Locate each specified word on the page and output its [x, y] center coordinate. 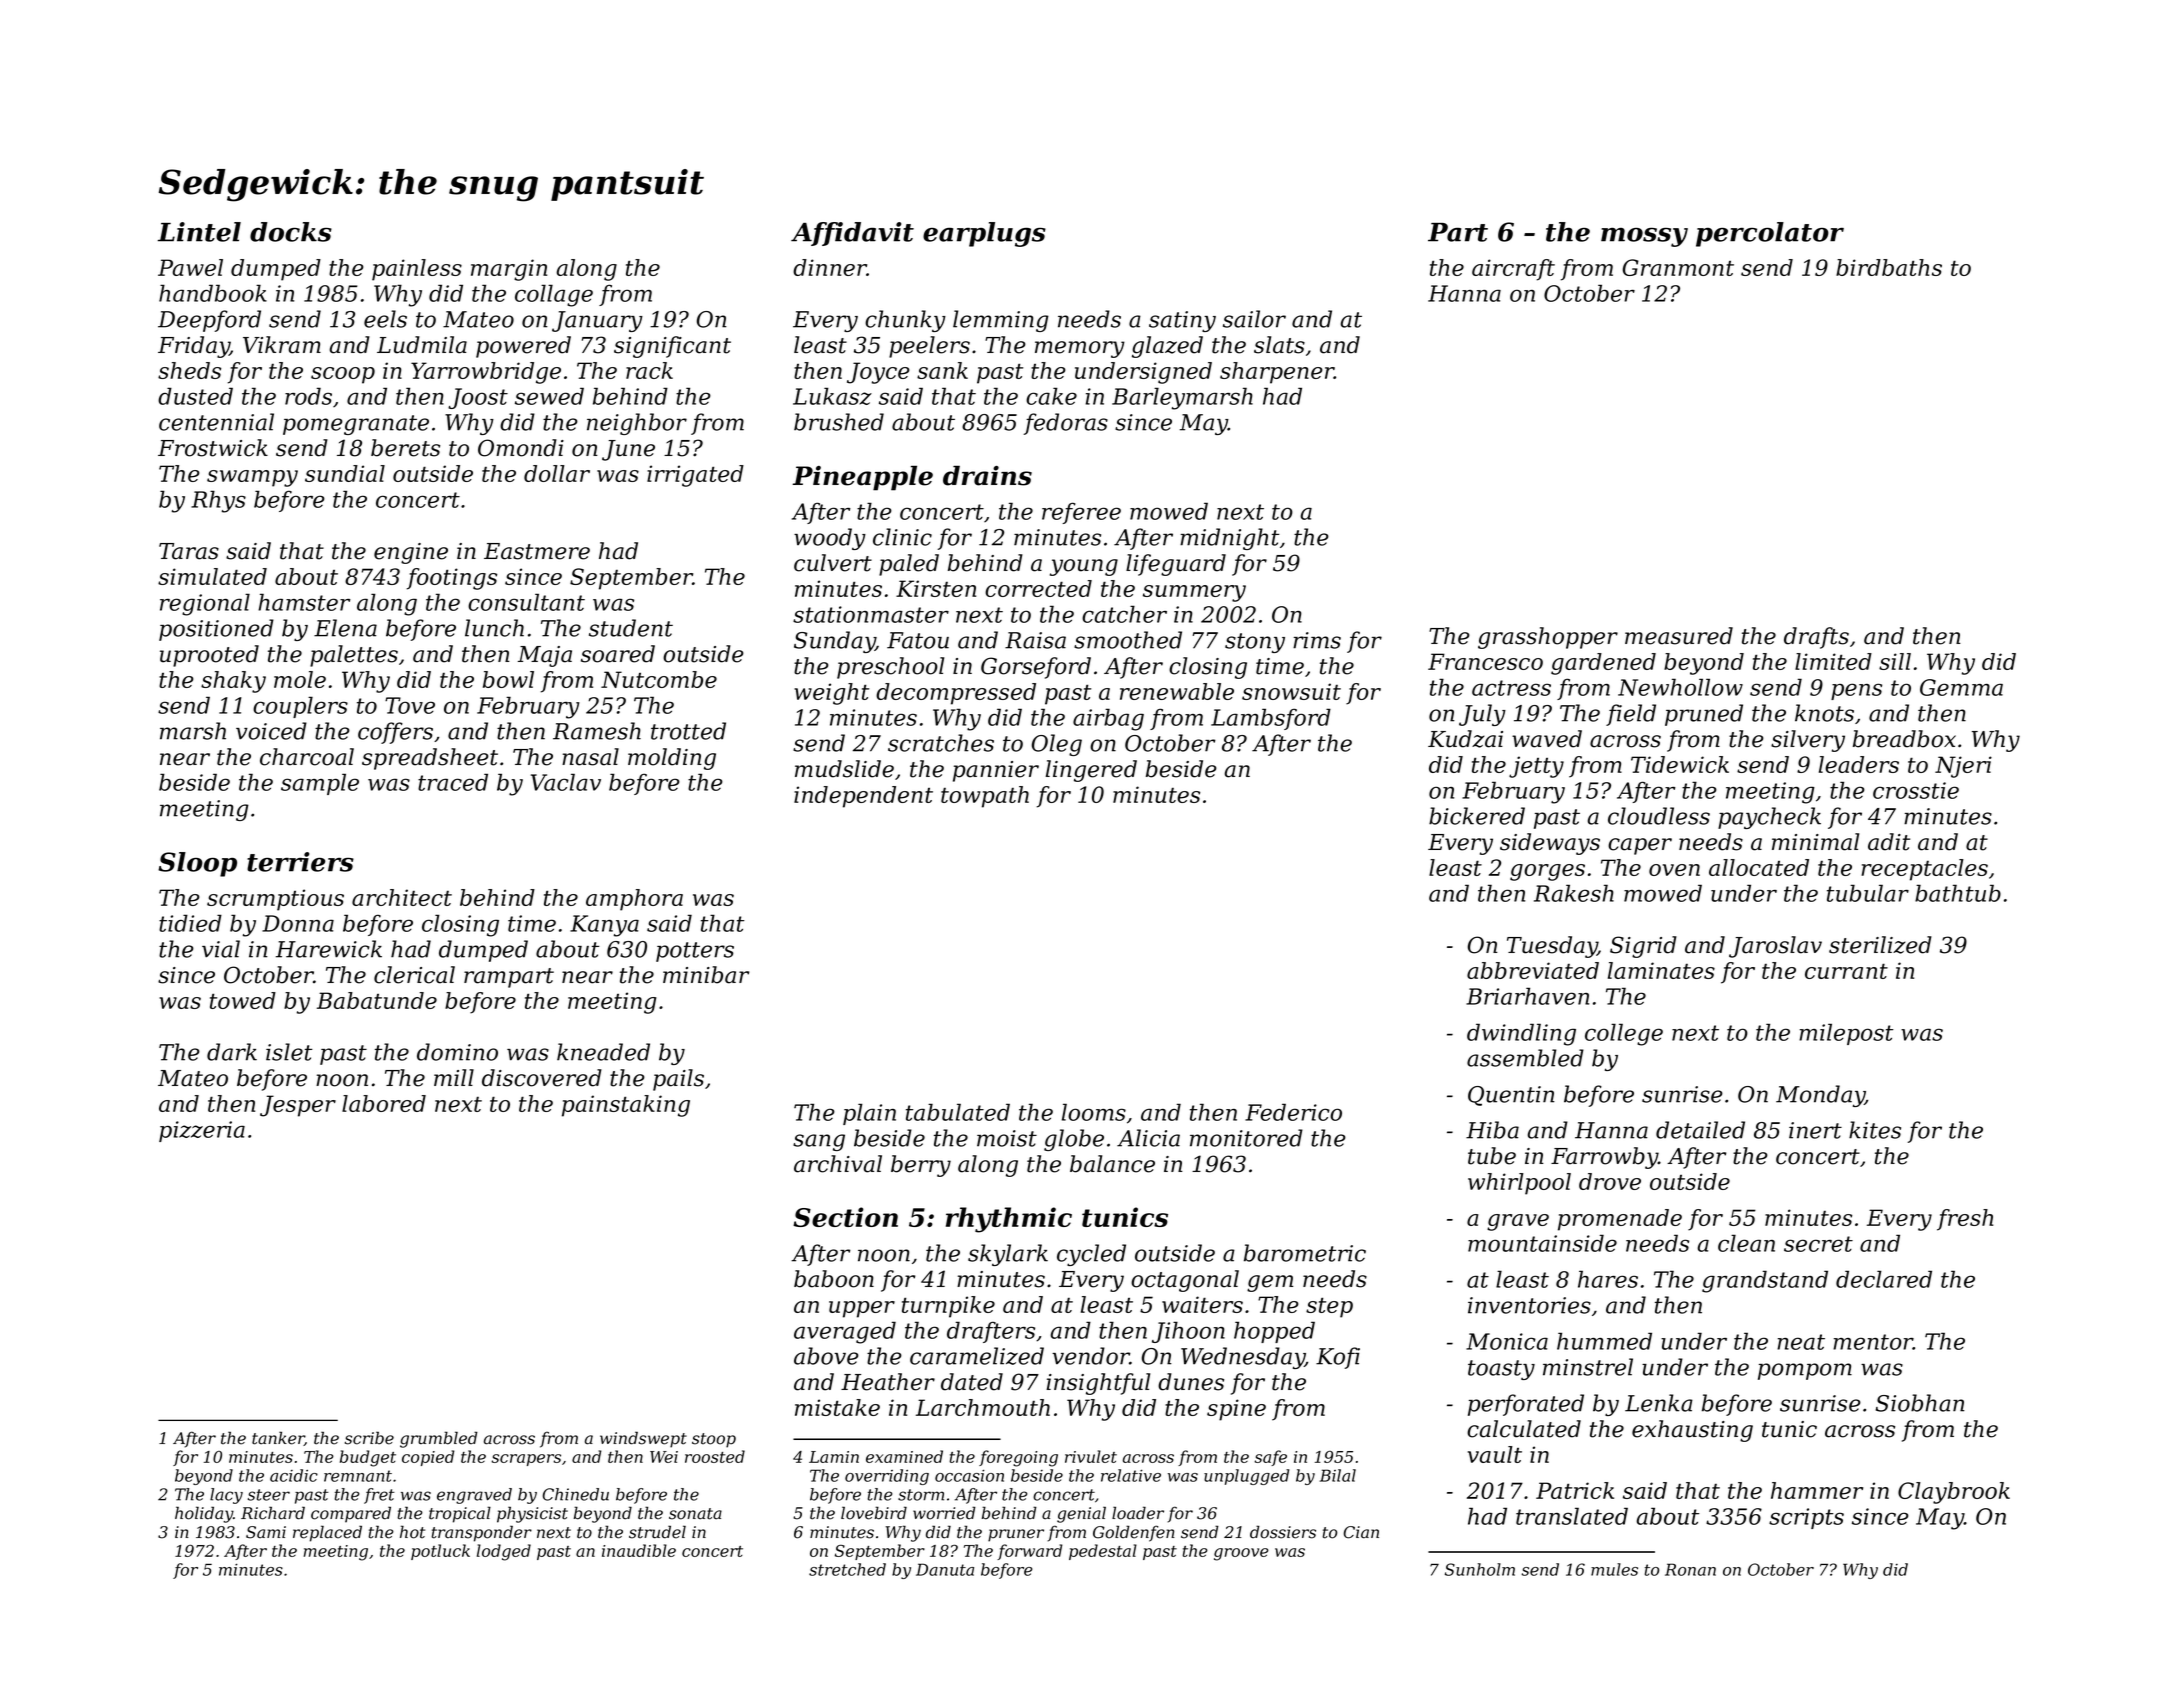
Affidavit [852, 234]
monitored [1246, 1138]
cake [1051, 396]
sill [1895, 661]
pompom [1805, 1371]
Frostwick [213, 448]
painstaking [626, 1106]
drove [1610, 1181]
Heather [888, 1382]
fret [379, 1496]
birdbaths [1889, 267]
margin [509, 270]
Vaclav [566, 782]
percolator [1770, 234]
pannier [996, 771]
